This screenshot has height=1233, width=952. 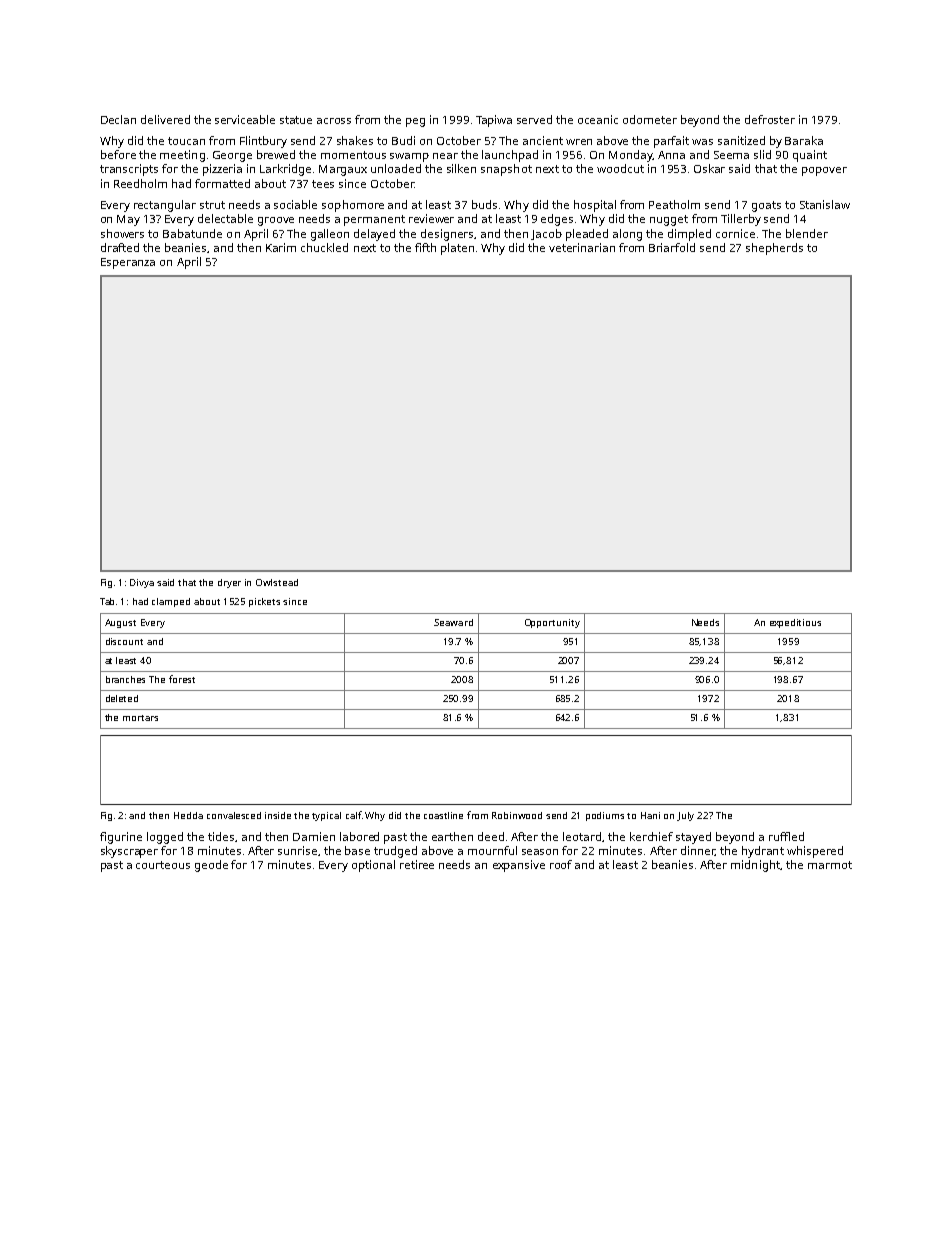 What do you see at coordinates (795, 623) in the screenshot?
I see `expeditious` at bounding box center [795, 623].
